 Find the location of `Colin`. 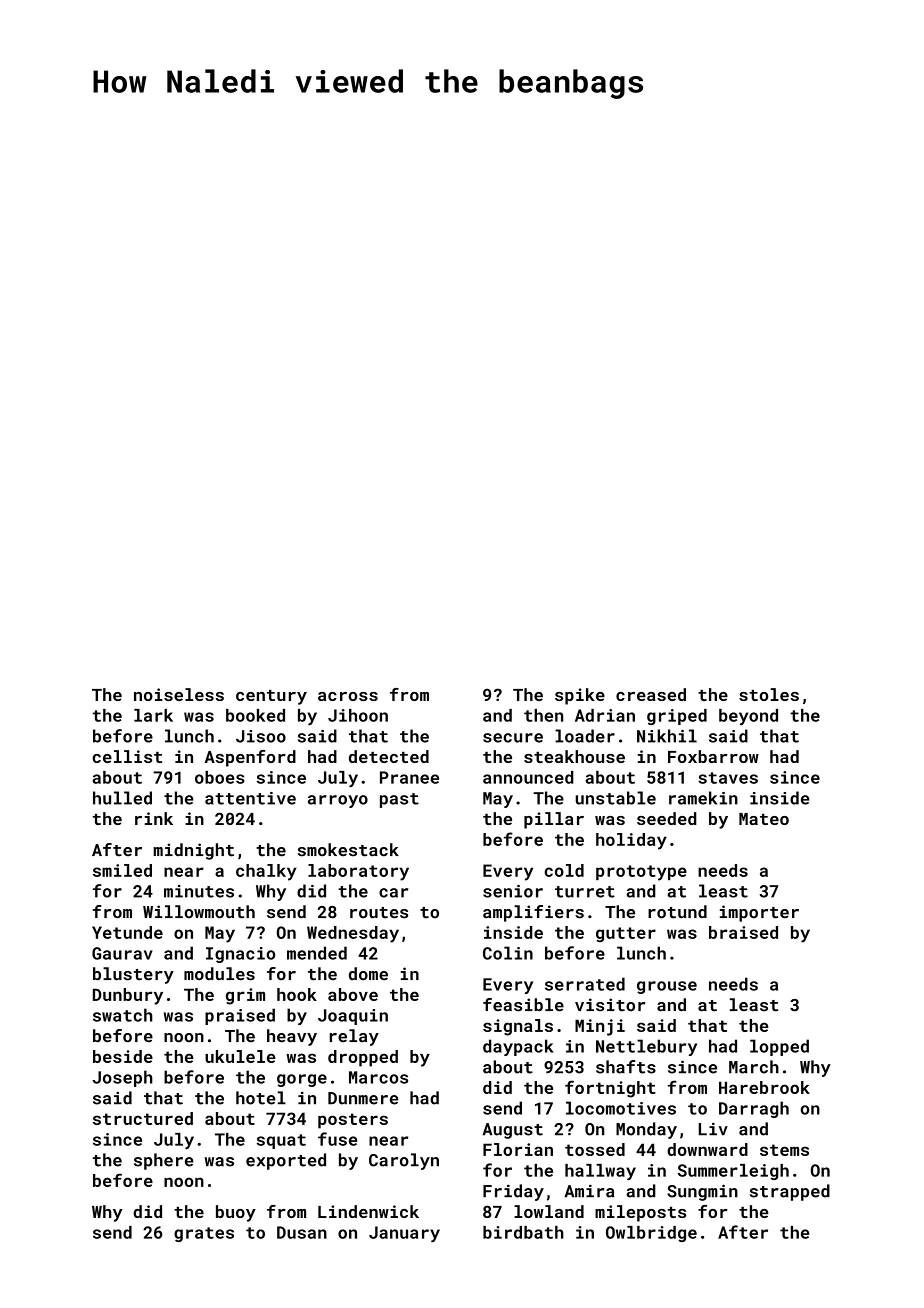

Colin is located at coordinates (508, 953).
